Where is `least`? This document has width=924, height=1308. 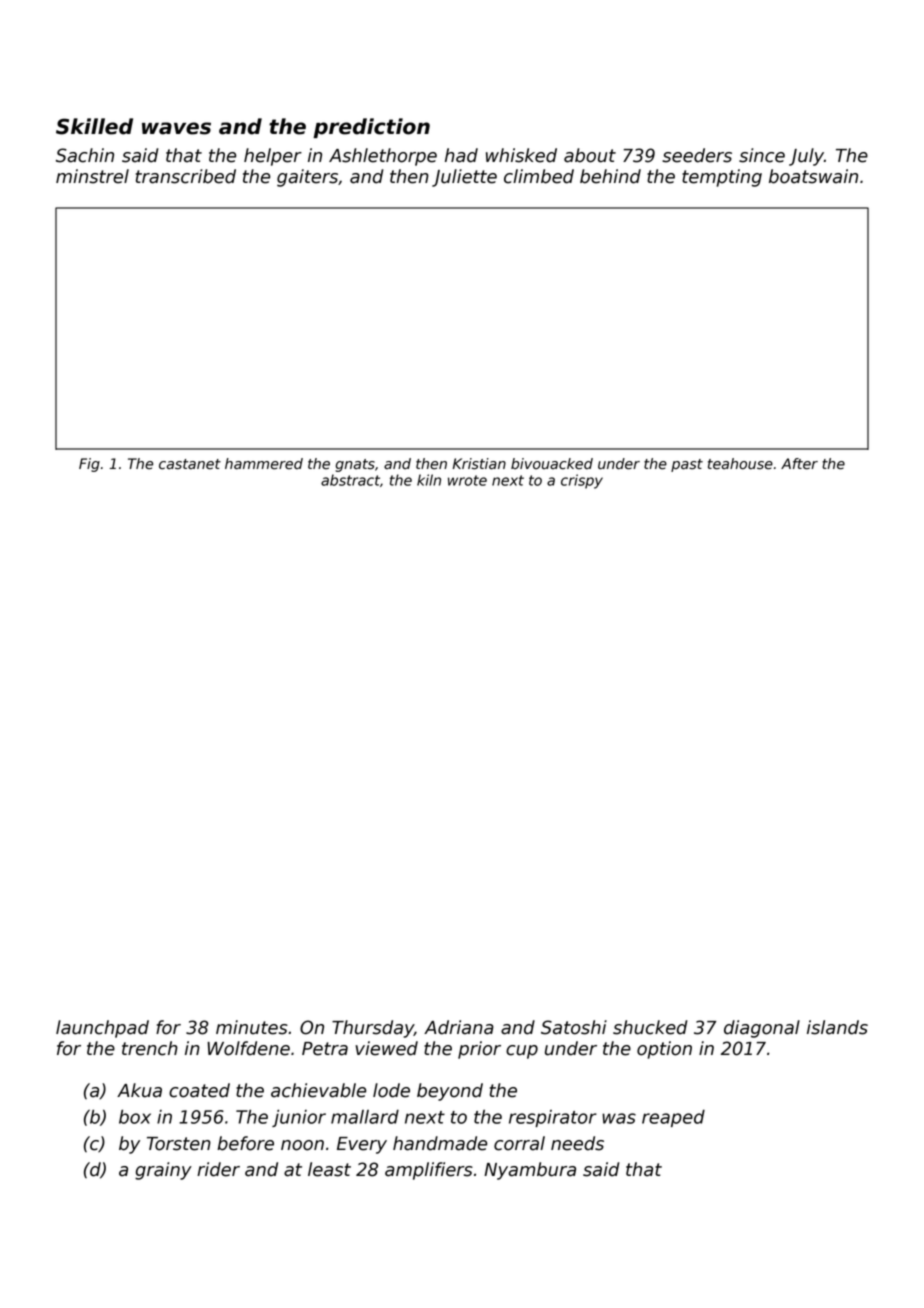 least is located at coordinates (329, 1169).
